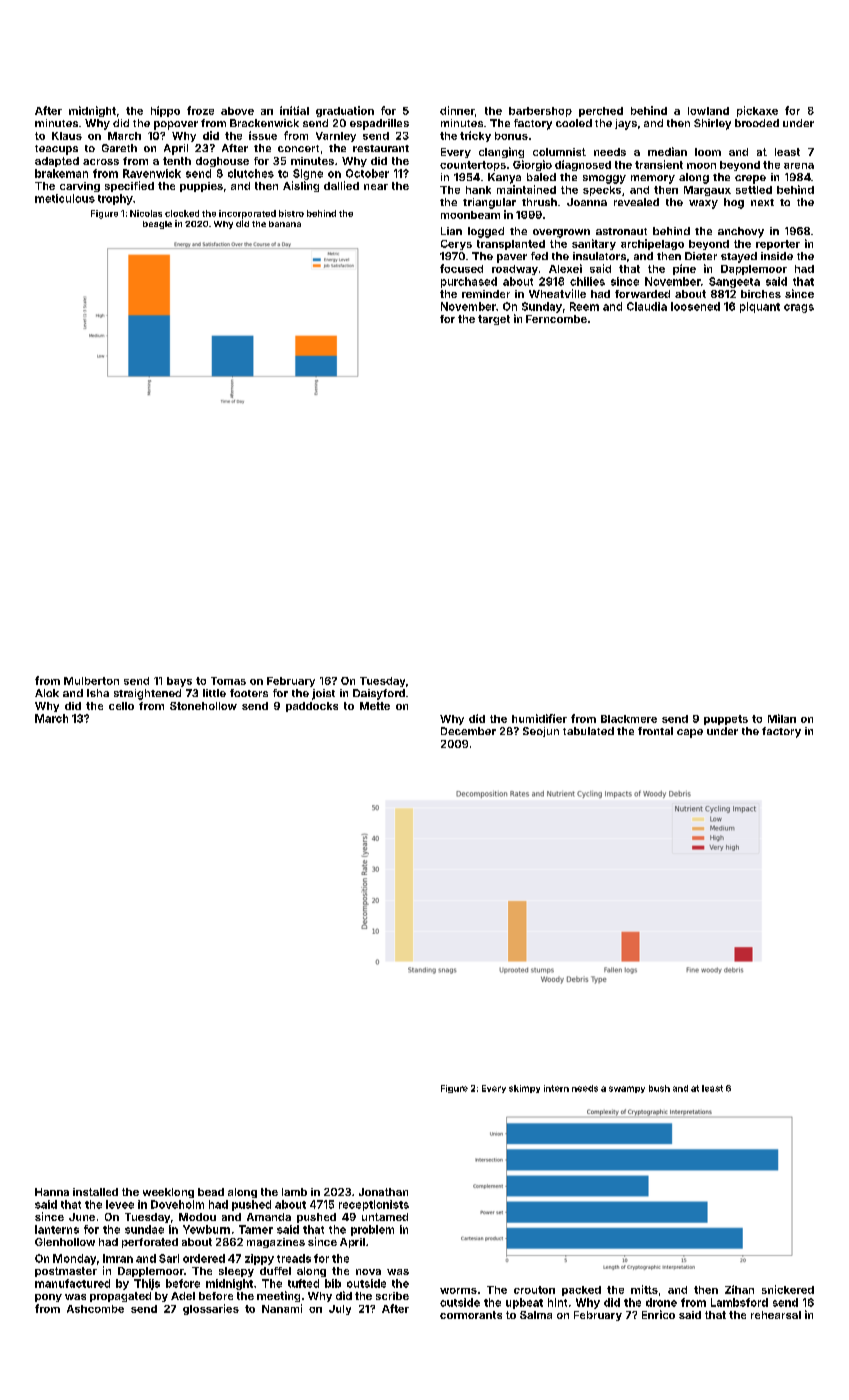 This screenshot has height=1400, width=849. What do you see at coordinates (120, 1204) in the screenshot?
I see `levee` at bounding box center [120, 1204].
